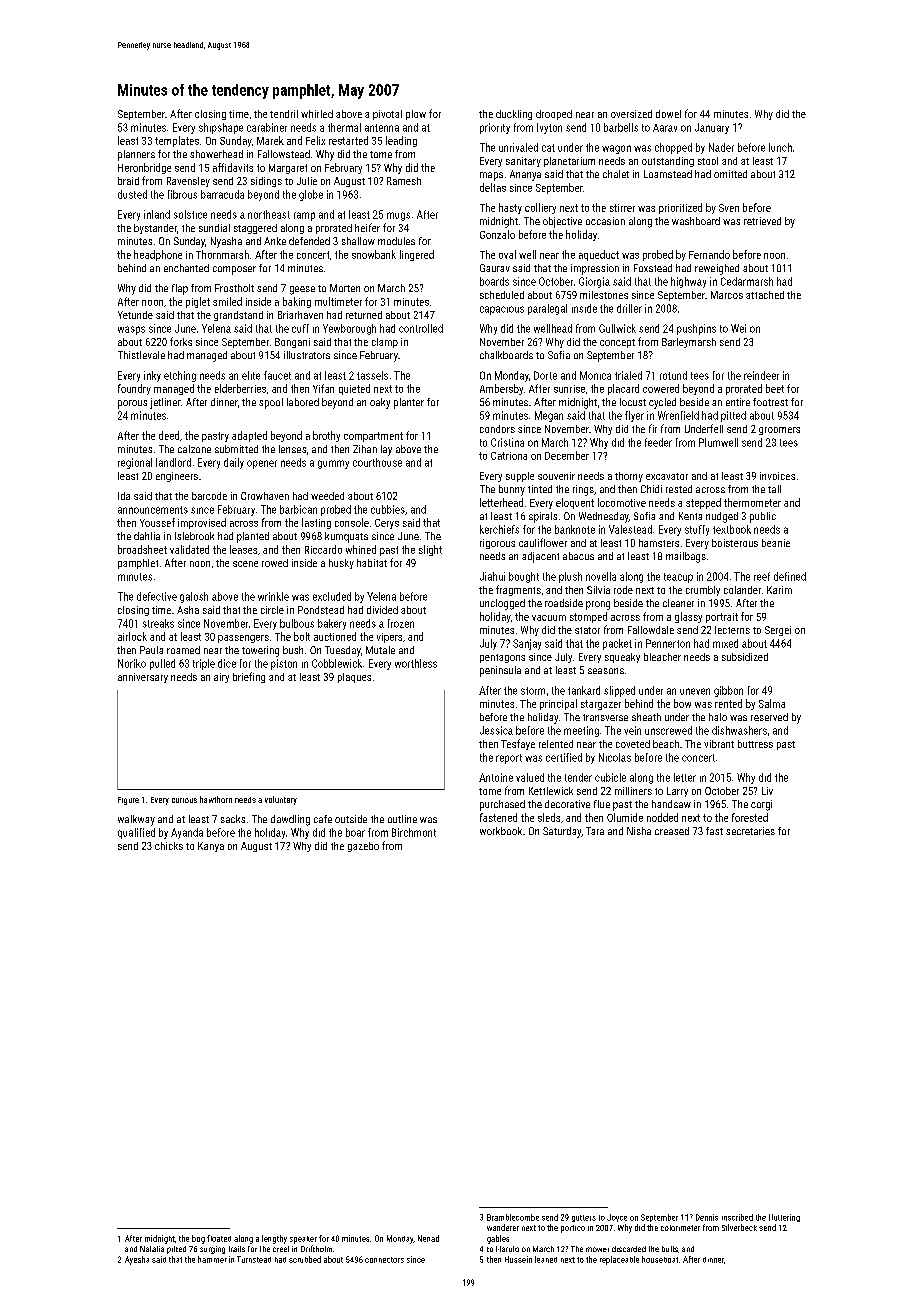 Image resolution: width=924 pixels, height=1308 pixels. I want to click on Birchmont, so click(414, 832).
